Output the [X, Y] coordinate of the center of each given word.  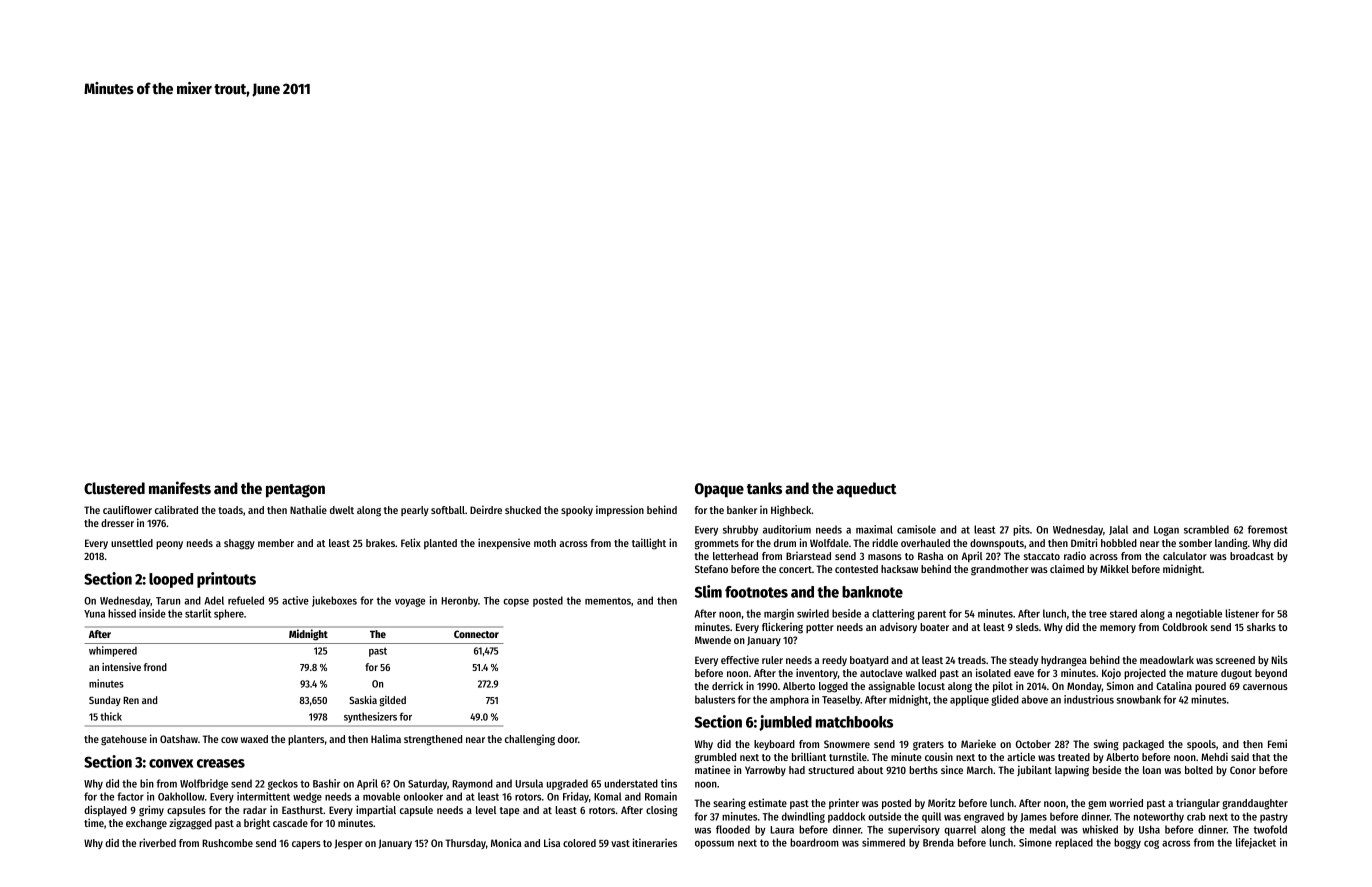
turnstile [848, 756]
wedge [307, 797]
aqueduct [867, 490]
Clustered [114, 488]
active [295, 600]
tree [1098, 614]
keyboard [774, 745]
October [1033, 744]
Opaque [719, 490]
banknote [872, 592]
